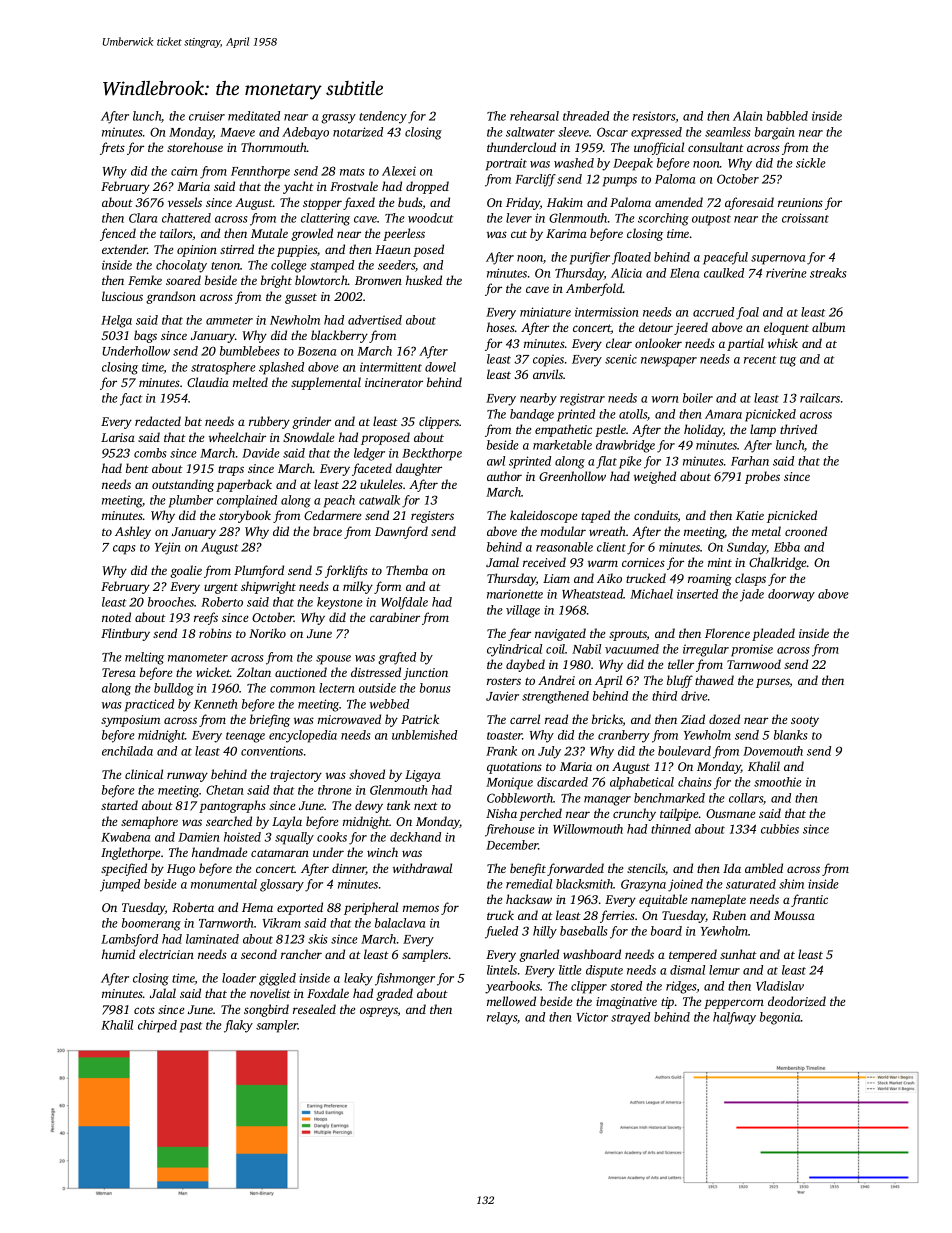  Describe the element at coordinates (371, 908) in the page. I see `peripheral` at that location.
